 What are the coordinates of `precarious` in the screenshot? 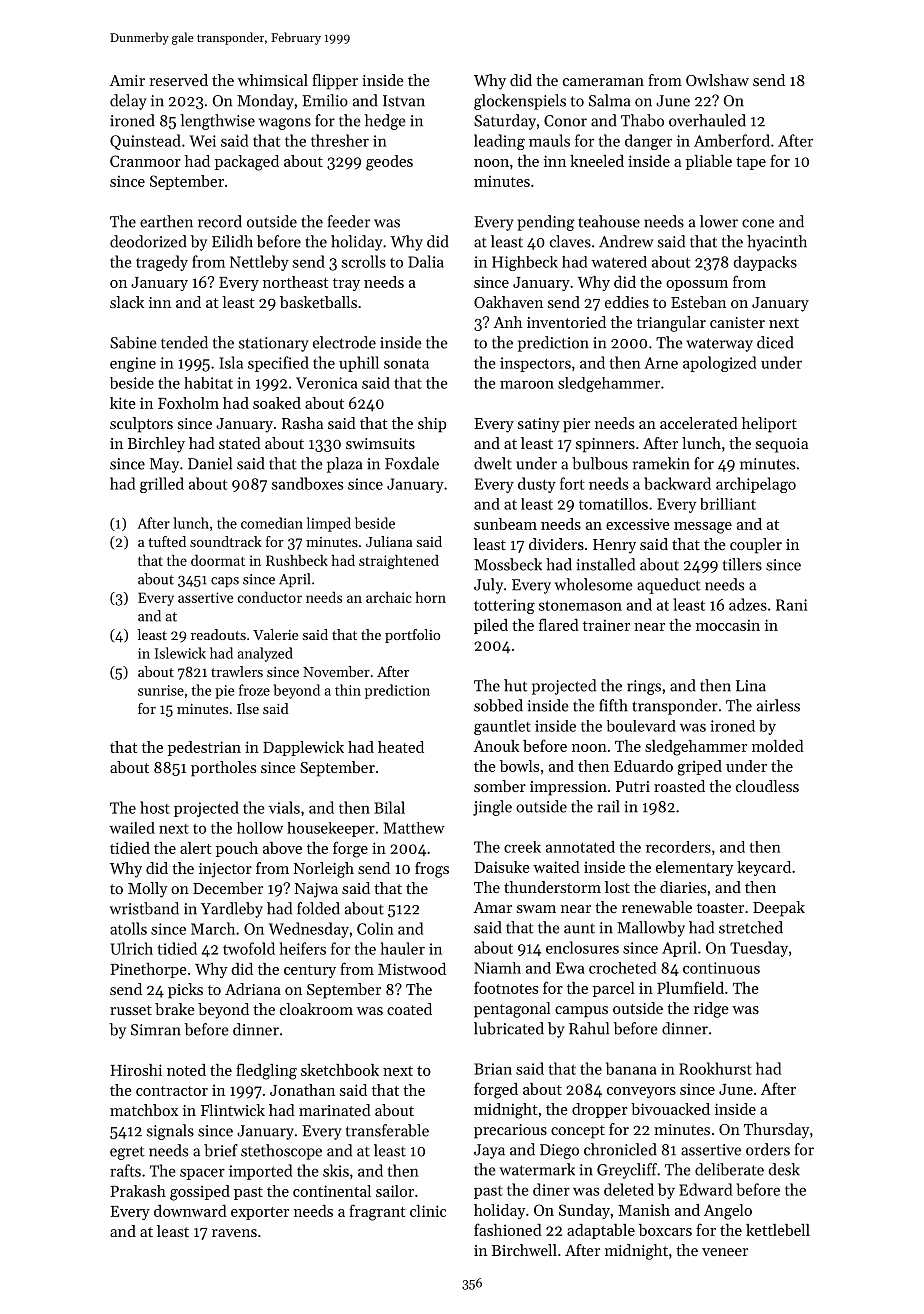 It's located at (510, 1131).
